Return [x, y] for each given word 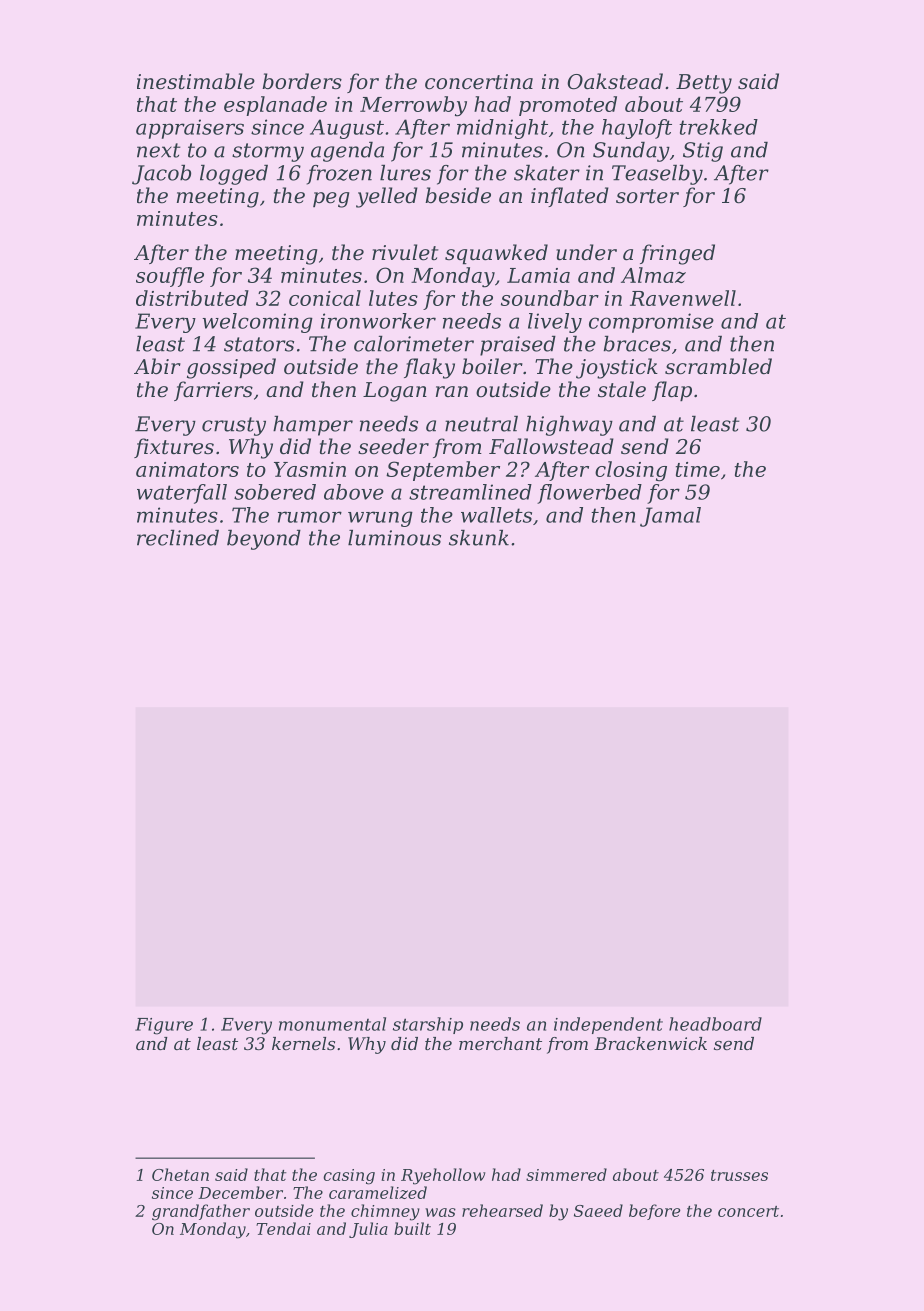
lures [405, 173]
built [412, 1228]
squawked [496, 254]
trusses [739, 1175]
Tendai [283, 1228]
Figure [164, 1026]
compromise [651, 323]
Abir [157, 366]
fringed [677, 254]
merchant [500, 1043]
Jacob [161, 175]
